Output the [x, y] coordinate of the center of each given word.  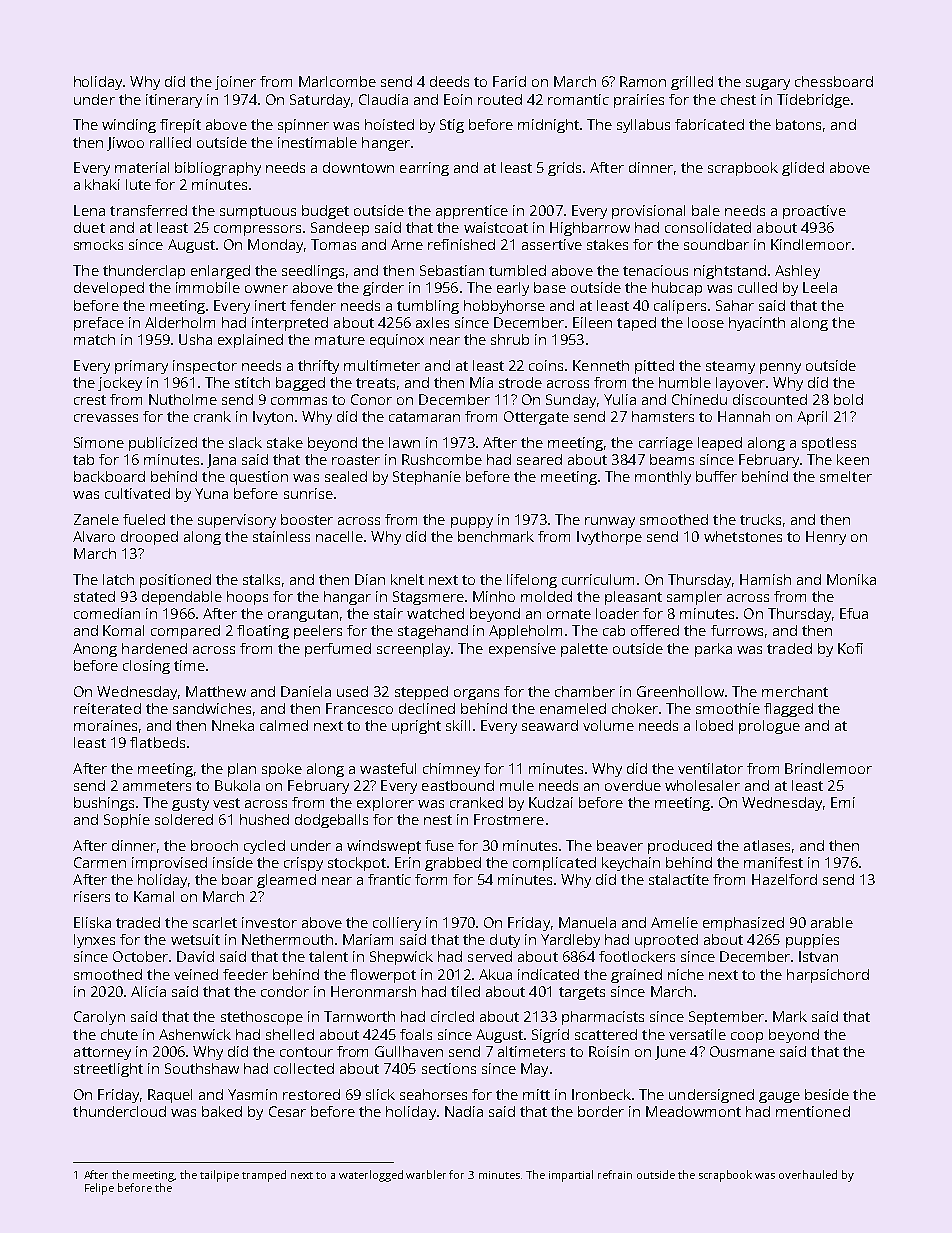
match [94, 339]
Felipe [99, 1189]
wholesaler [702, 785]
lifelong [532, 581]
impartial [571, 1176]
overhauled [808, 1174]
